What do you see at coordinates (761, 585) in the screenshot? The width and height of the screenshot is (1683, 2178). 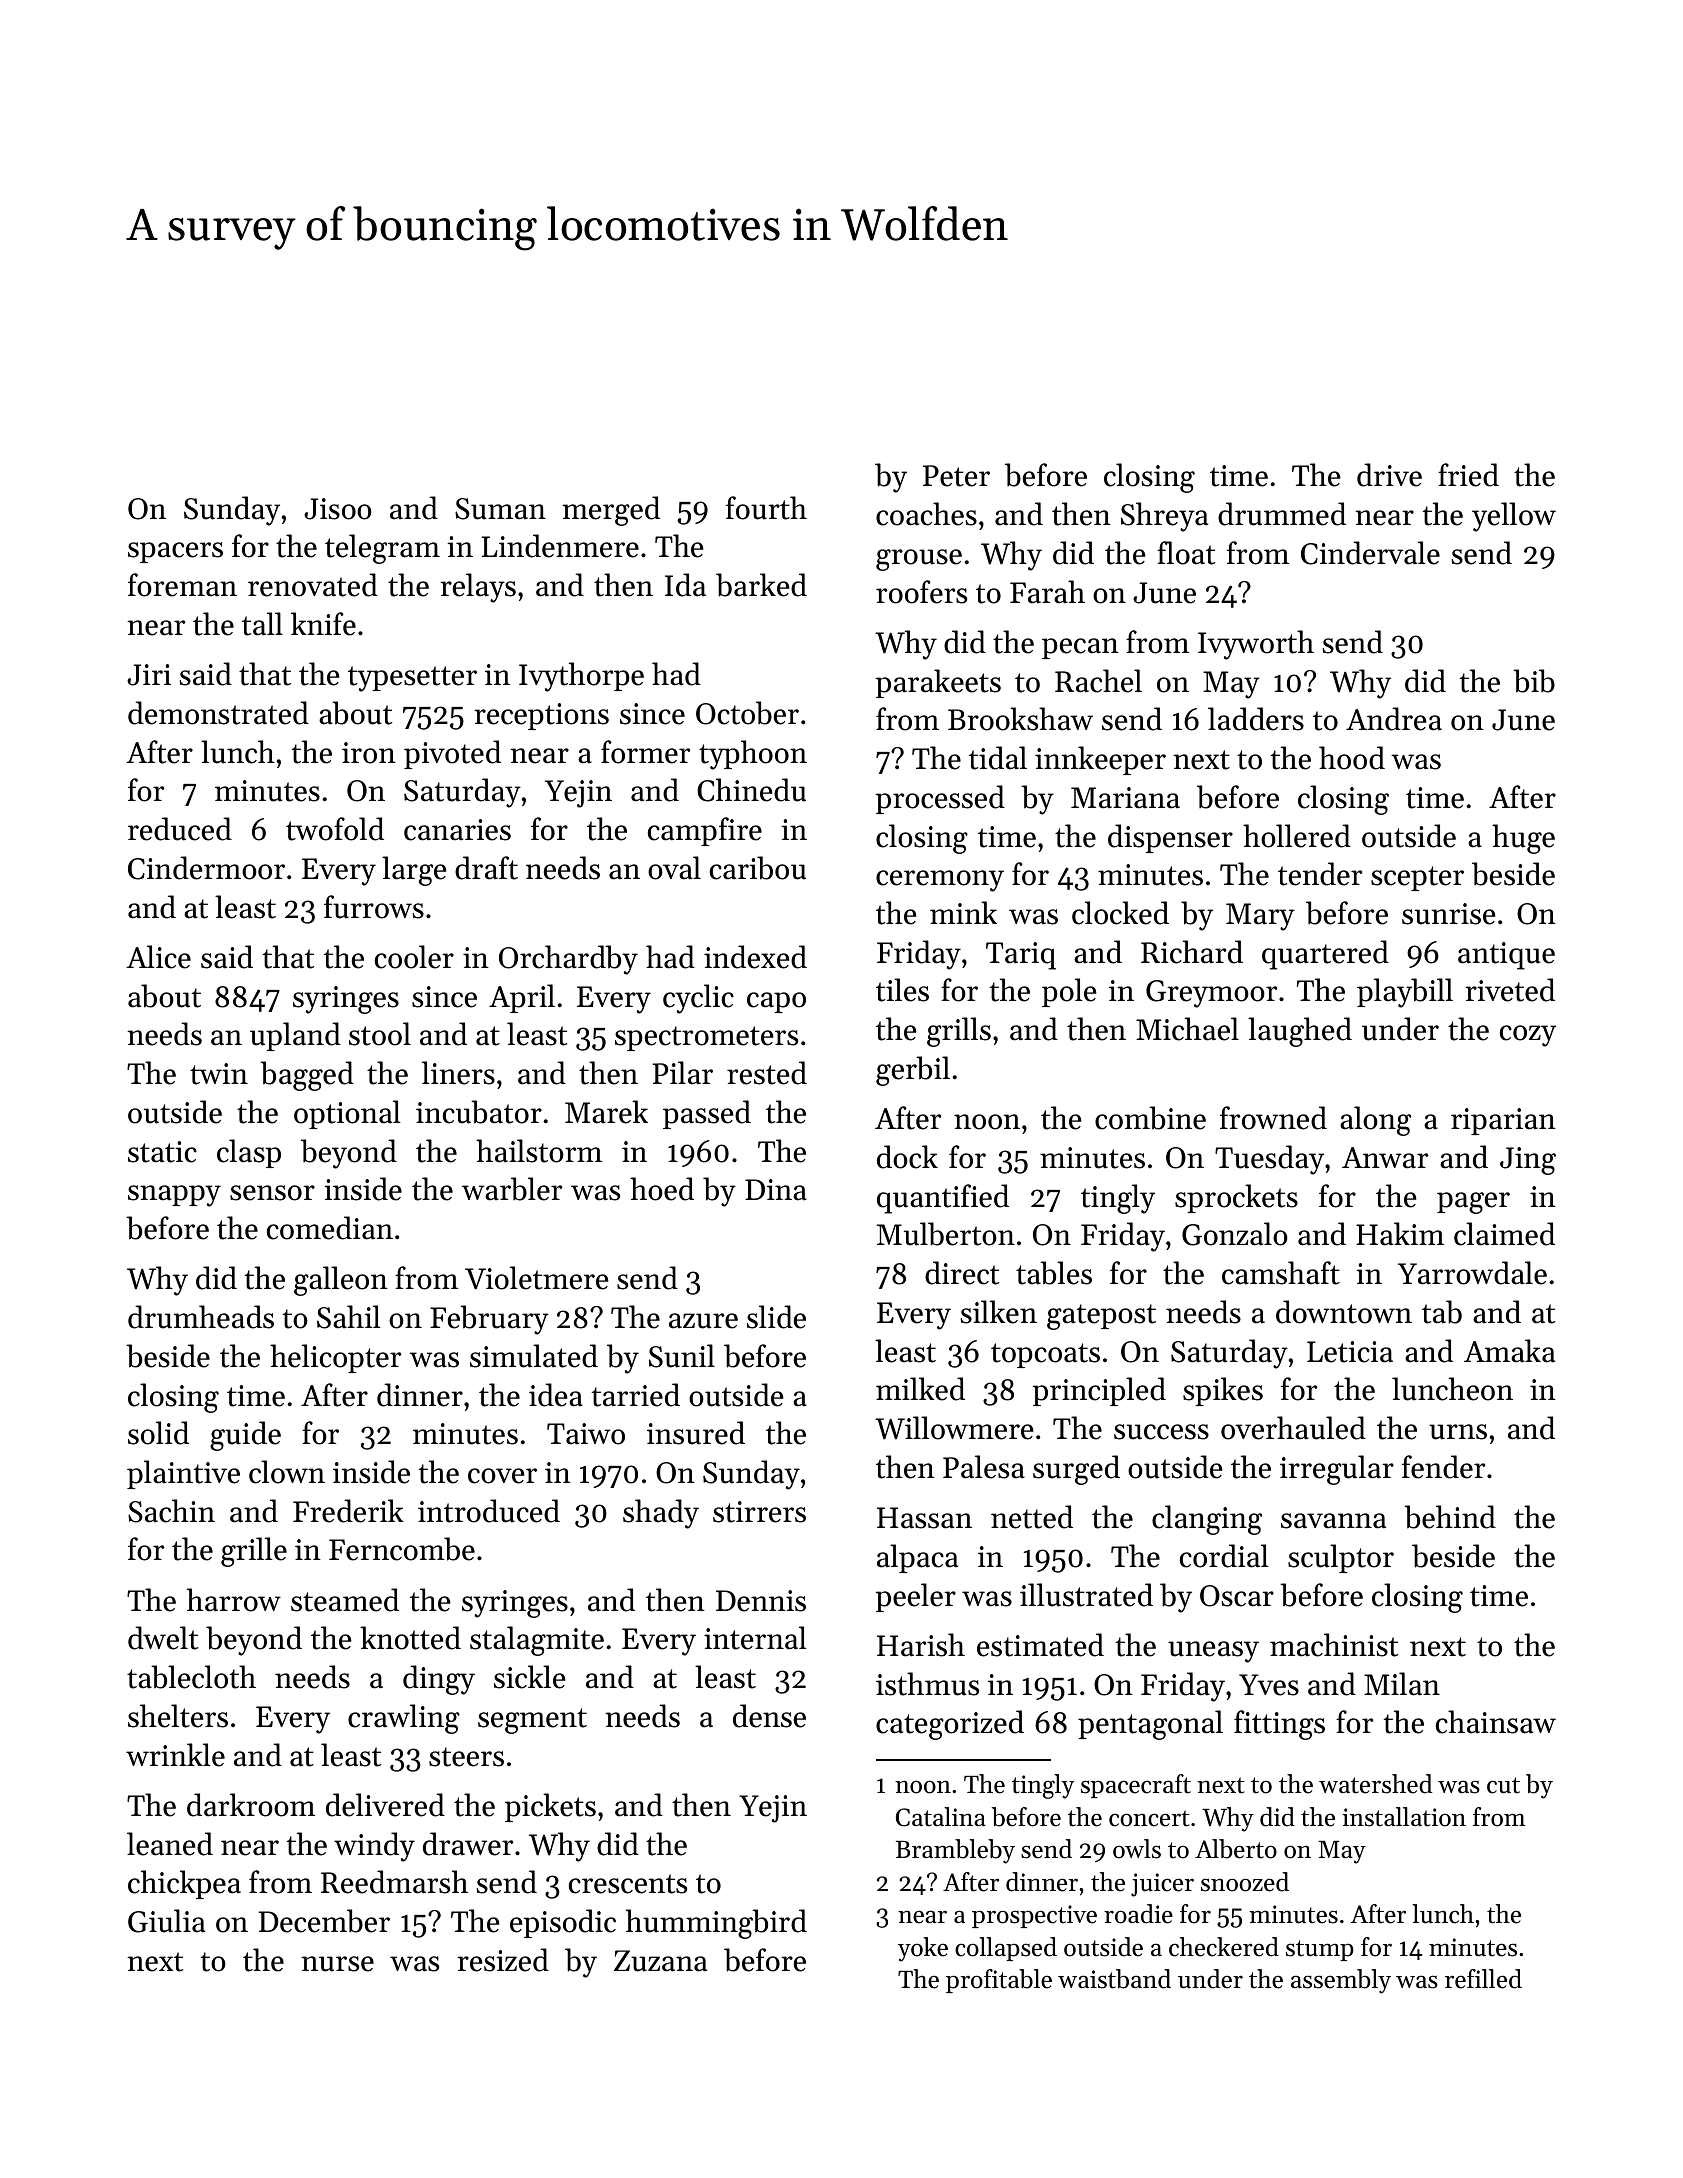 I see `barked` at bounding box center [761, 585].
